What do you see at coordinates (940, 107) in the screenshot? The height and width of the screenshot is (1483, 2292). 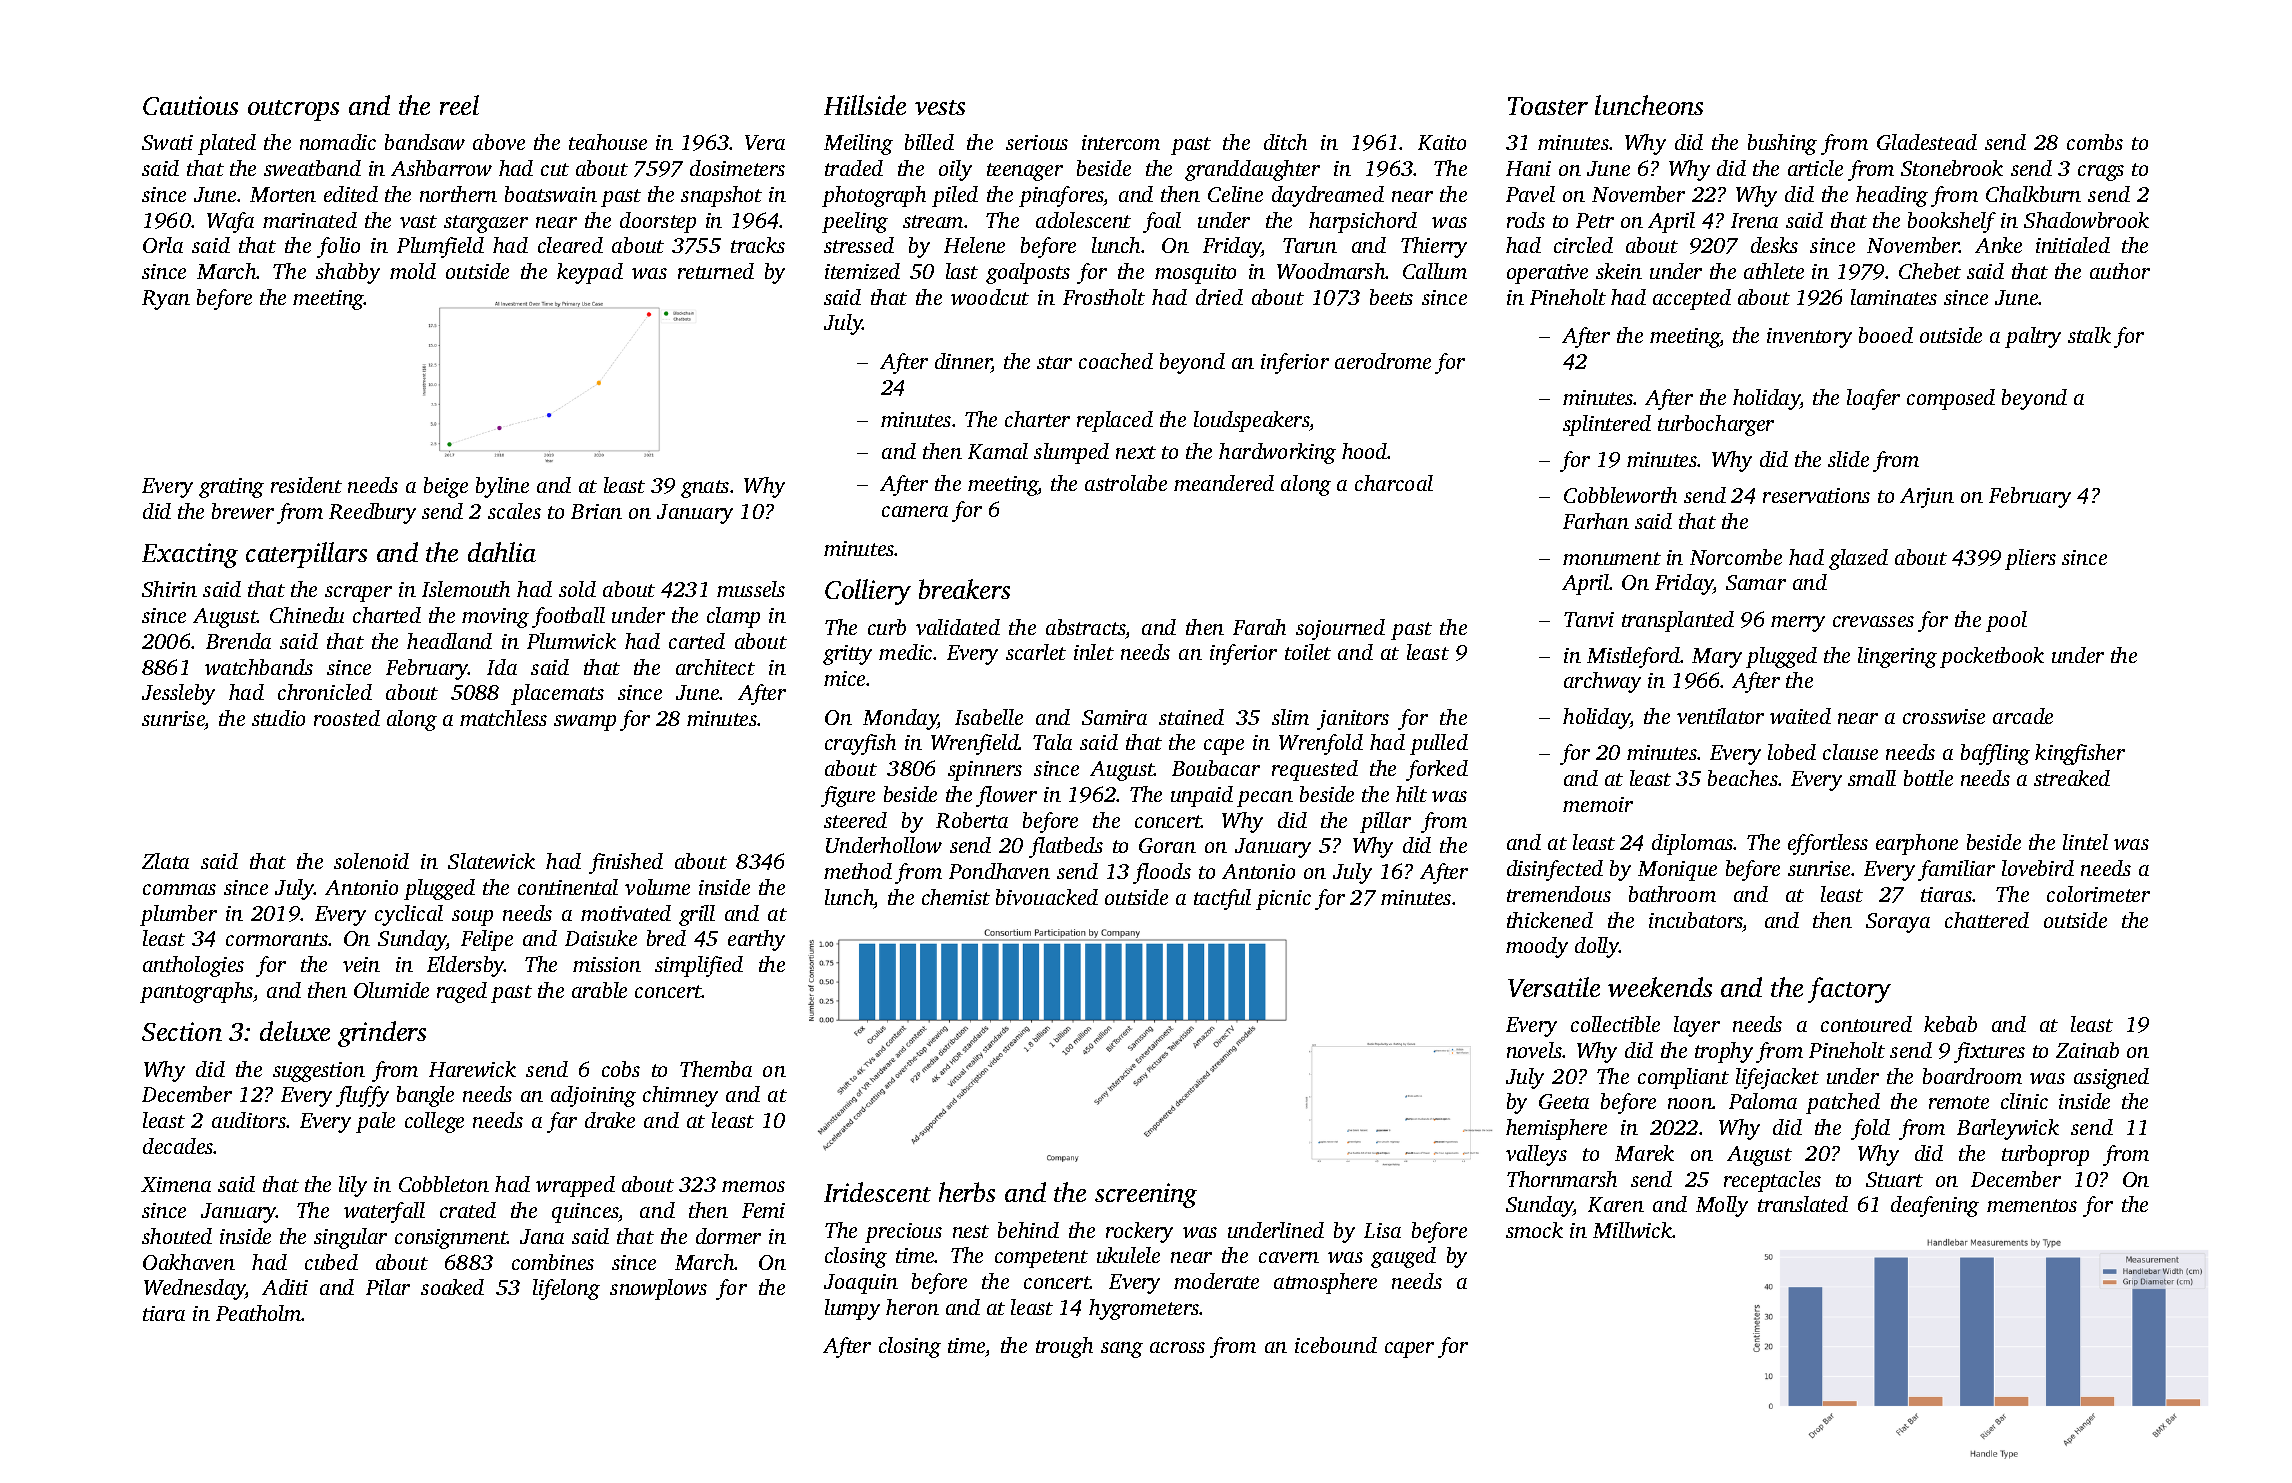 I see `vests` at bounding box center [940, 107].
